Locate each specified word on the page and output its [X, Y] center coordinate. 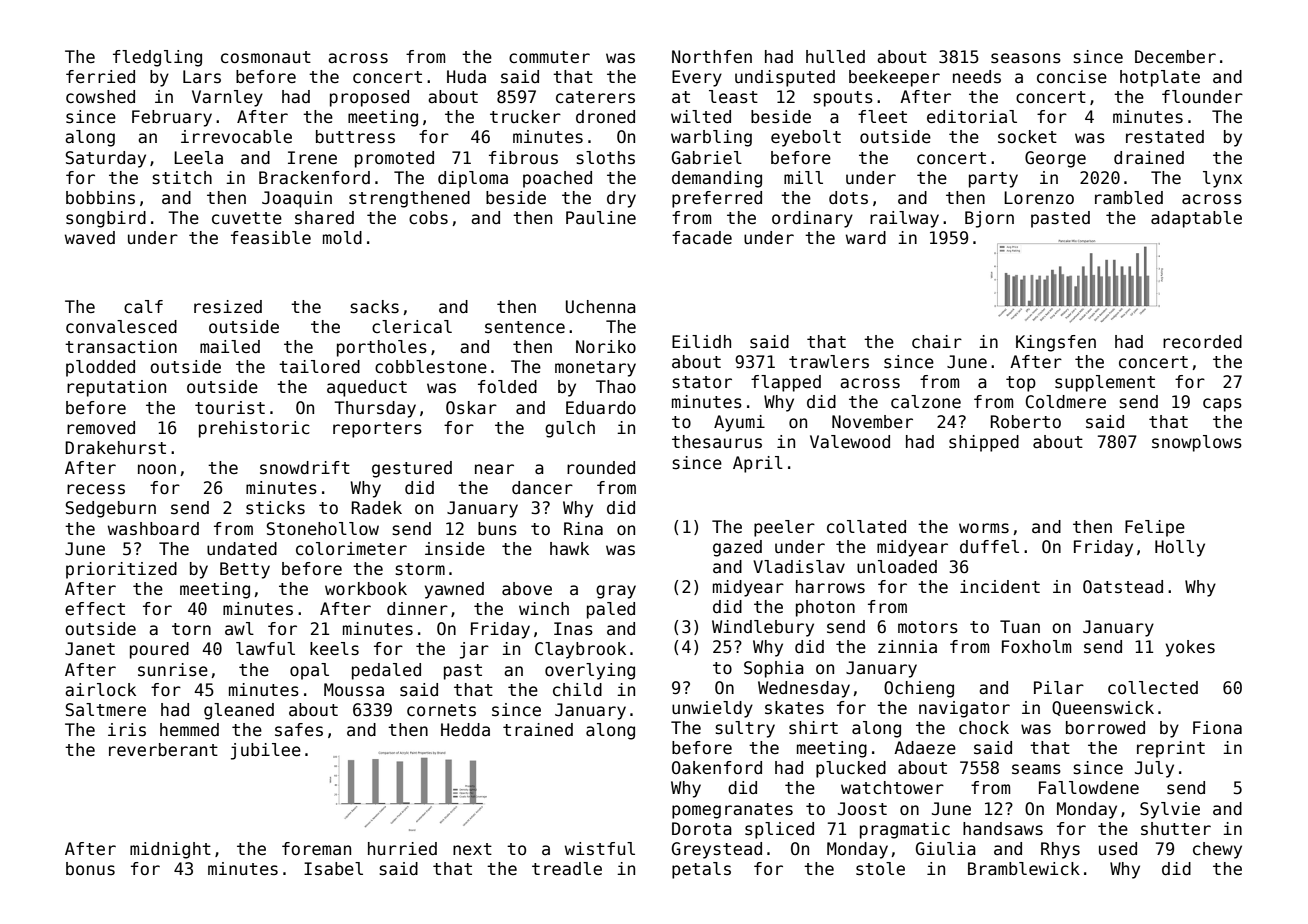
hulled [835, 57]
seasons [1026, 58]
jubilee [266, 751]
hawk [569, 549]
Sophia [774, 669]
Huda [466, 77]
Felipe [1155, 528]
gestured [412, 469]
